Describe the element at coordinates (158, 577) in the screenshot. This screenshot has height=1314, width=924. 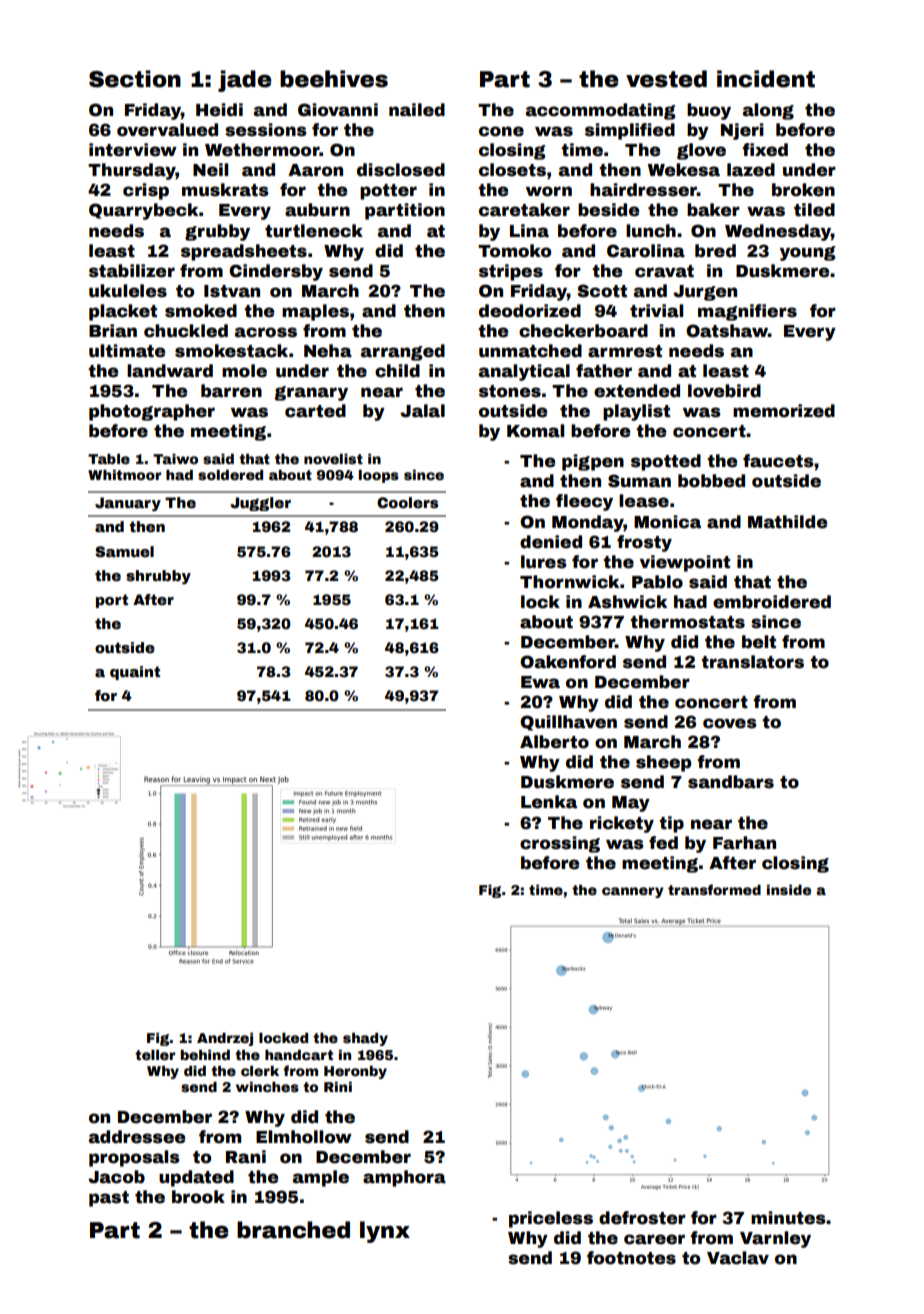
I see `shrubby` at that location.
